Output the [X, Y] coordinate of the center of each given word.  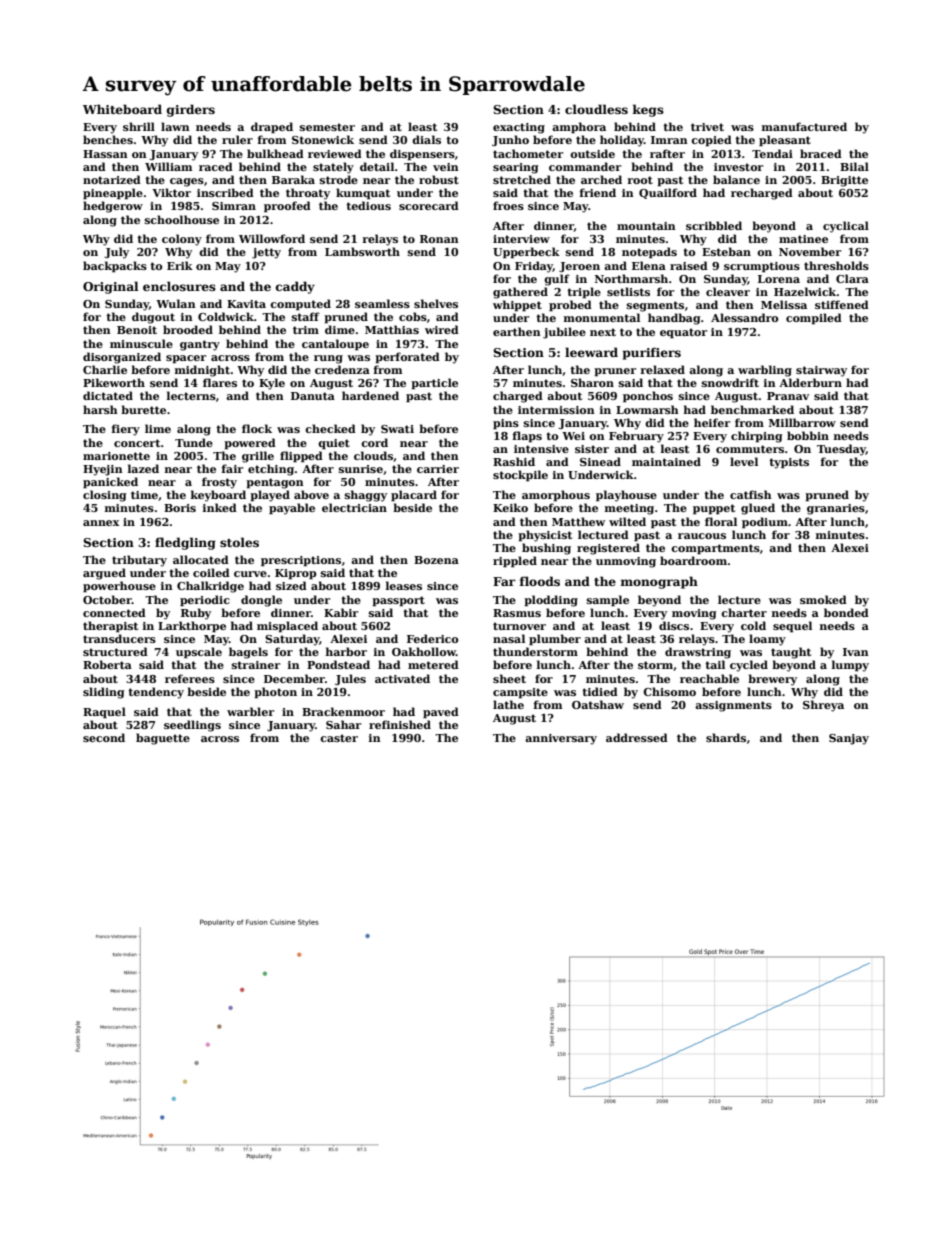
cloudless [596, 109]
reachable [709, 678]
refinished [400, 724]
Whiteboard [122, 109]
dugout [153, 318]
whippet [517, 306]
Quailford [668, 193]
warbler [250, 711]
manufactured [804, 126]
